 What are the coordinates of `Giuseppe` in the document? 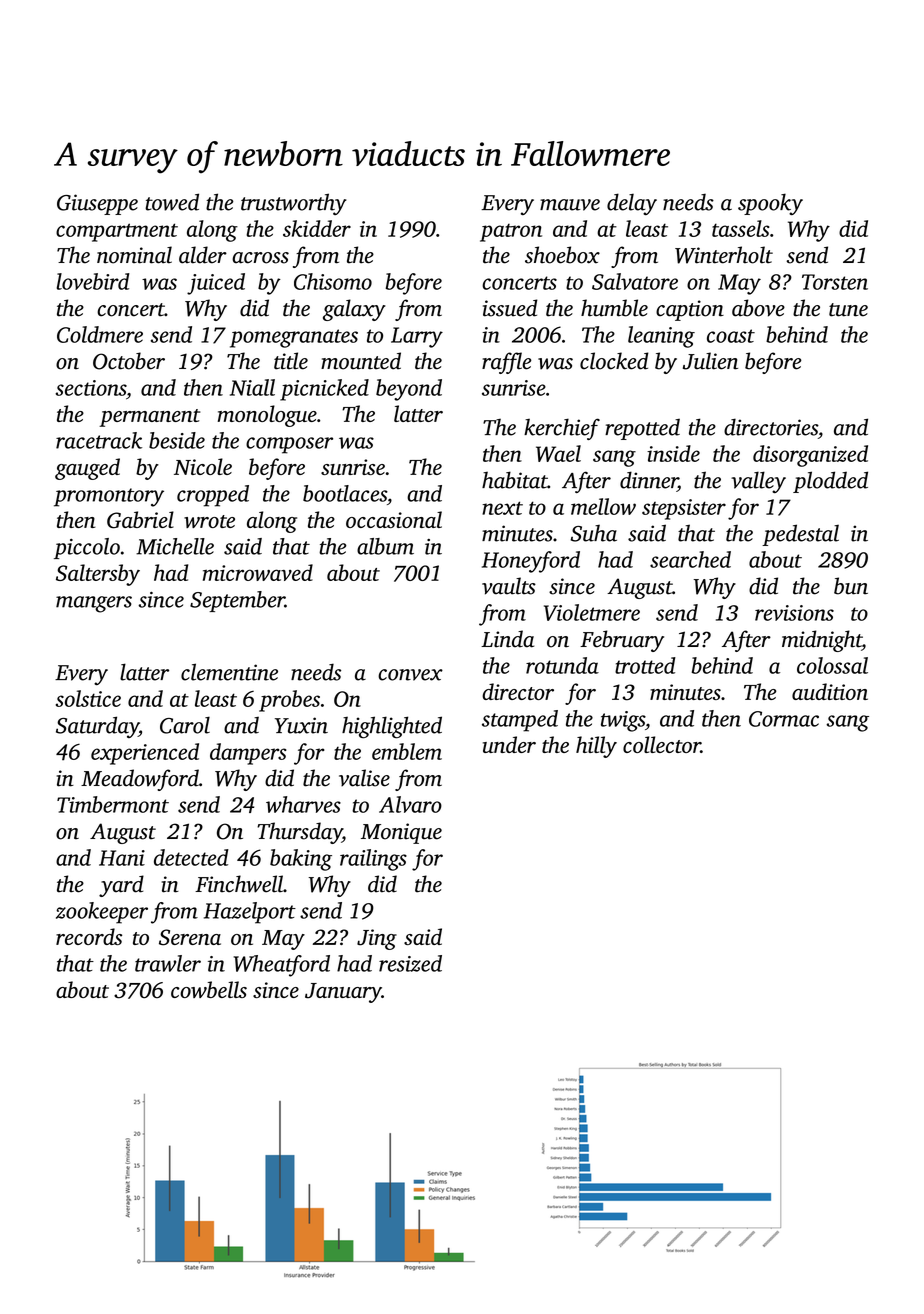 It's located at (97, 204).
